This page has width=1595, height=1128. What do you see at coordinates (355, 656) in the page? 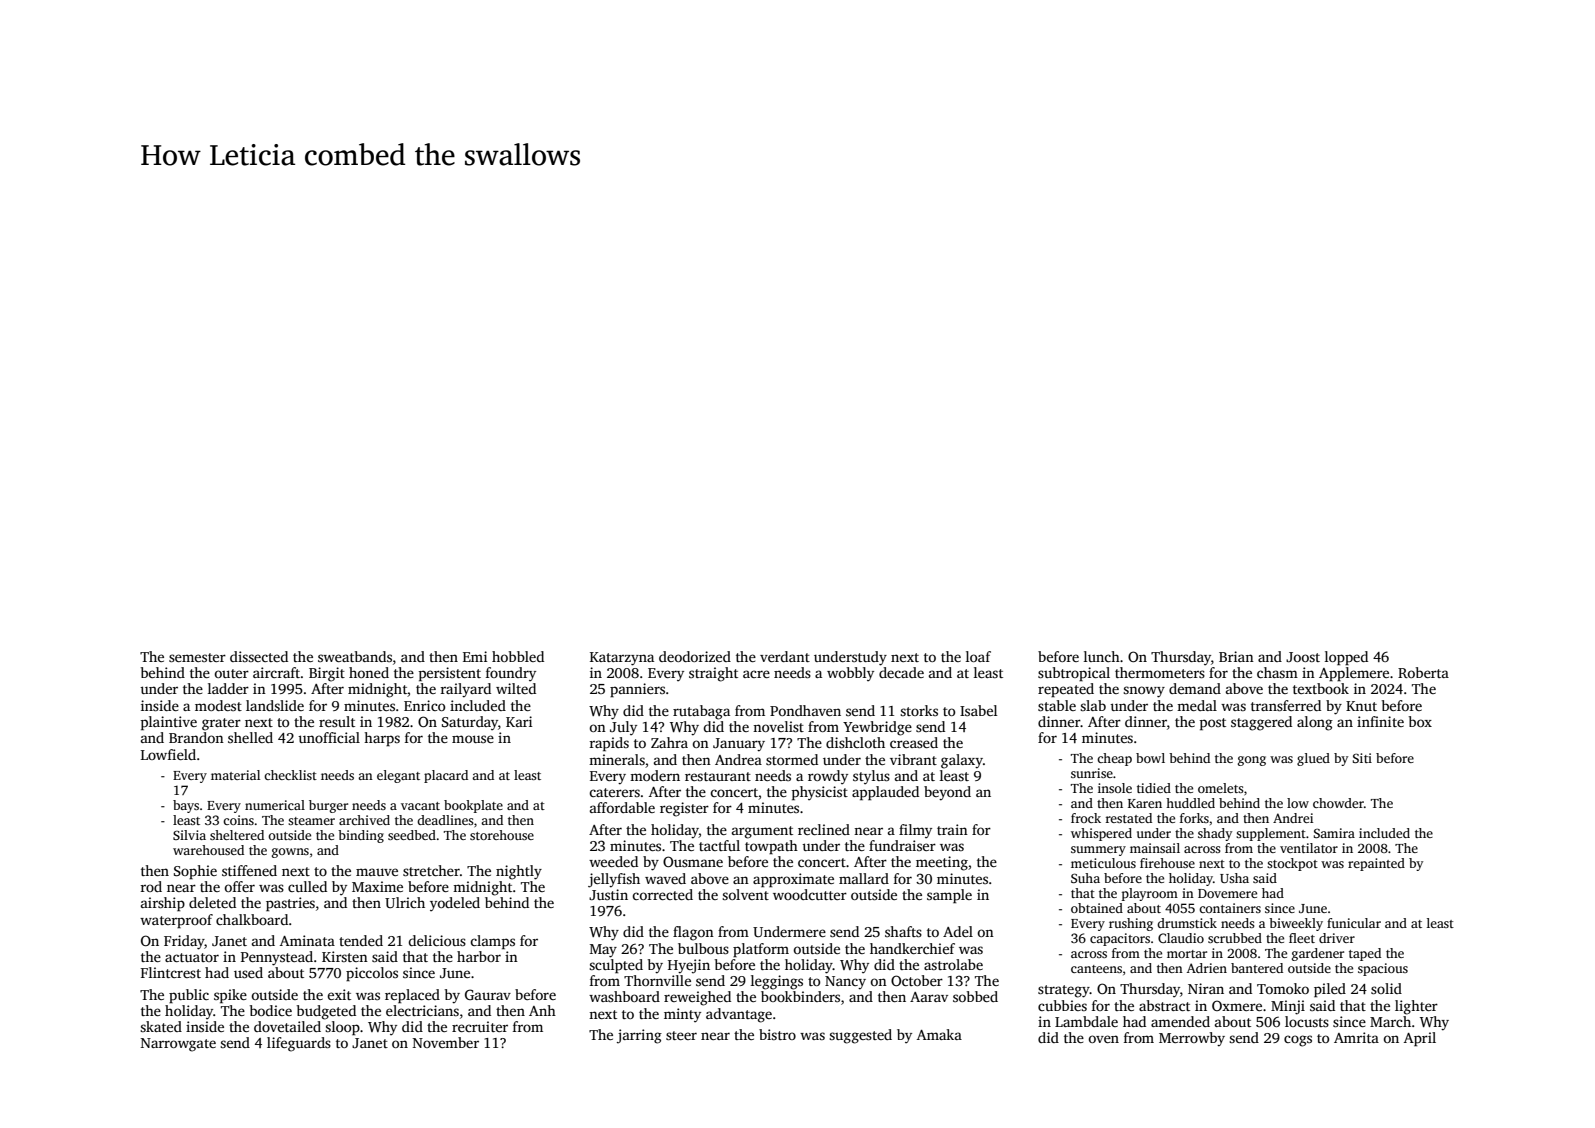
I see `sweatbands` at bounding box center [355, 656].
